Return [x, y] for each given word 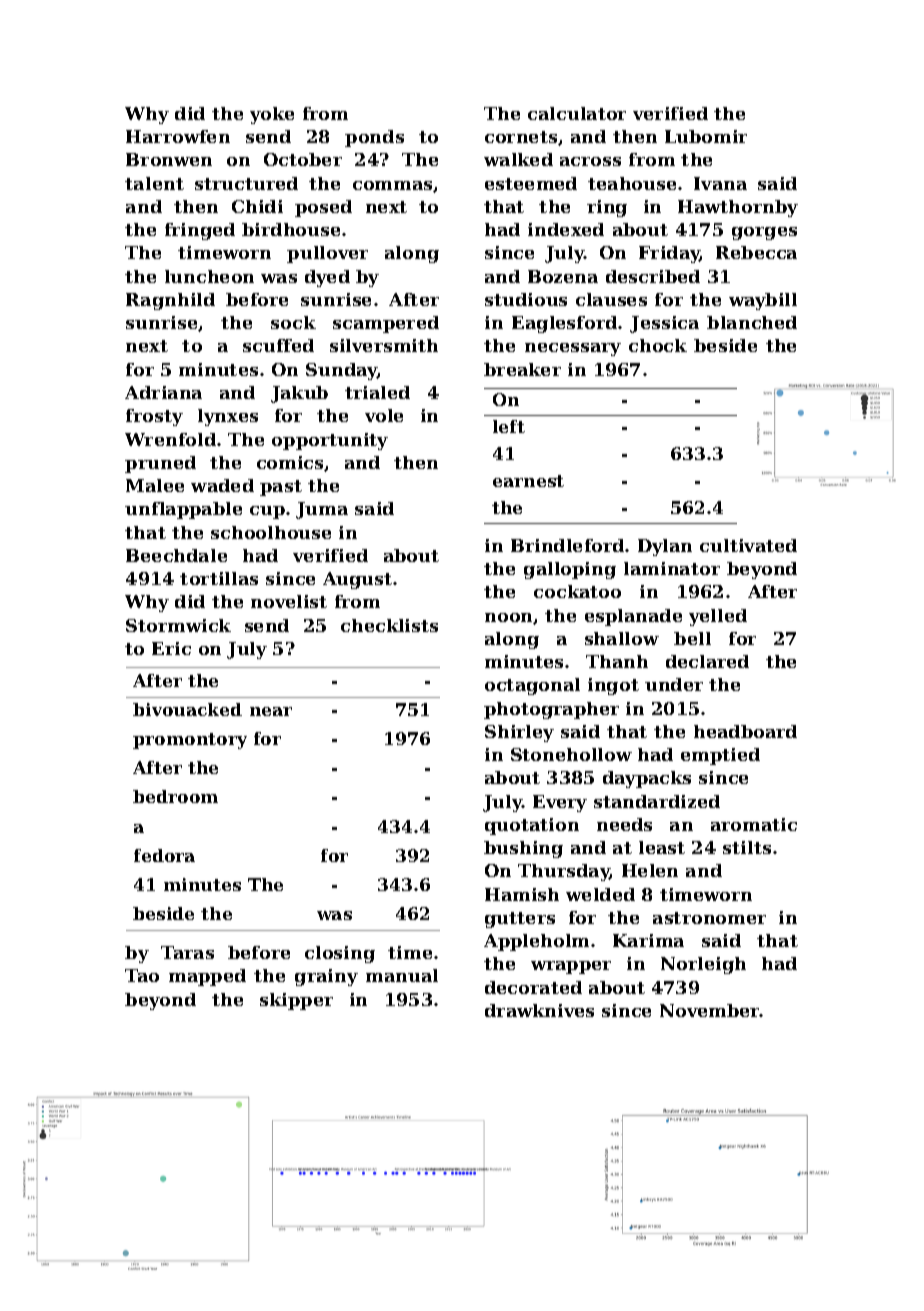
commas [392, 185]
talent [154, 183]
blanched [752, 322]
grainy [326, 977]
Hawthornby [738, 208]
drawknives [539, 1010]
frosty [154, 417]
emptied [720, 756]
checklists [389, 625]
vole [384, 415]
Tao [142, 975]
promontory [190, 741]
